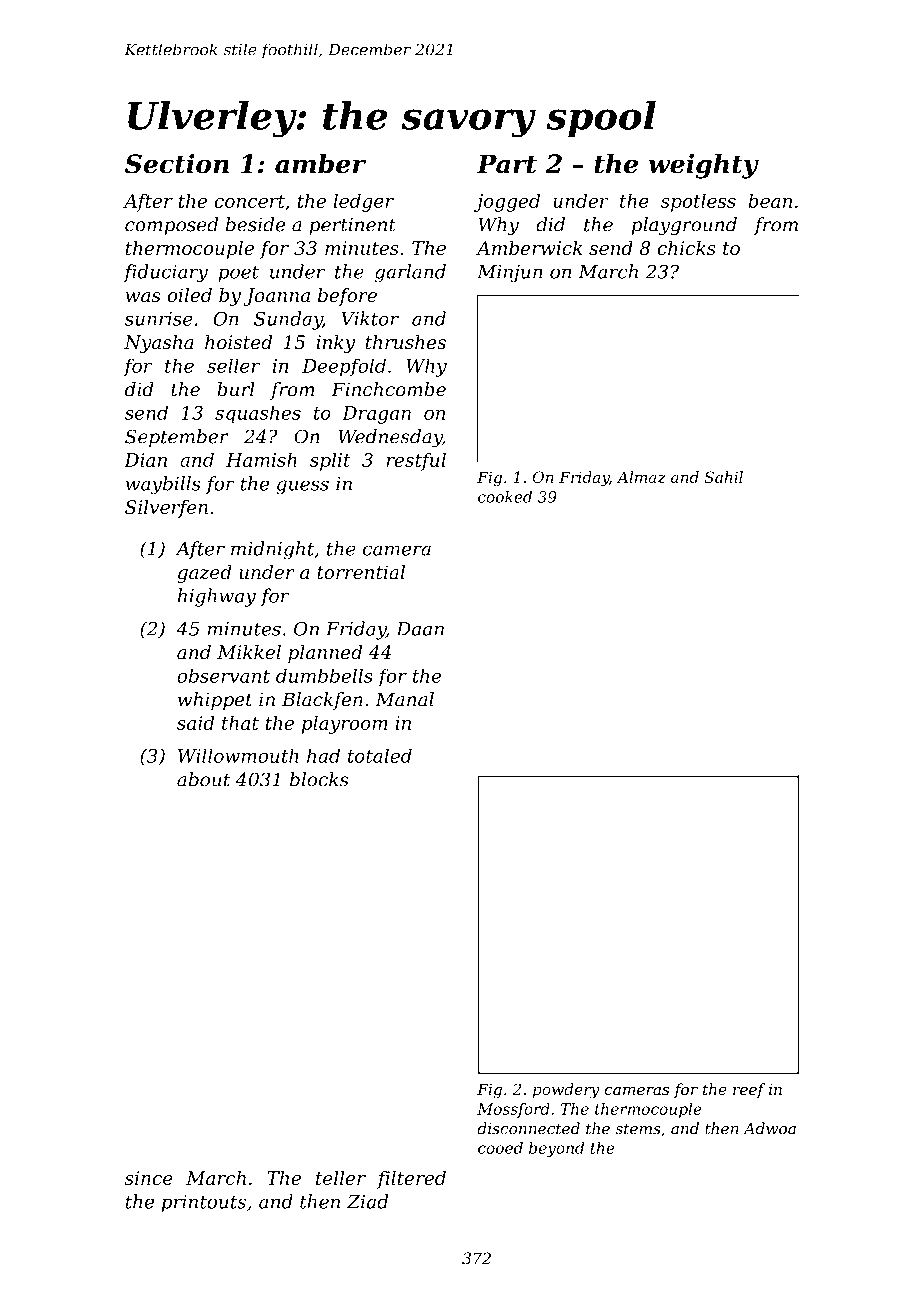 This image has width=924, height=1314. I want to click on Willowmouth, so click(238, 755).
